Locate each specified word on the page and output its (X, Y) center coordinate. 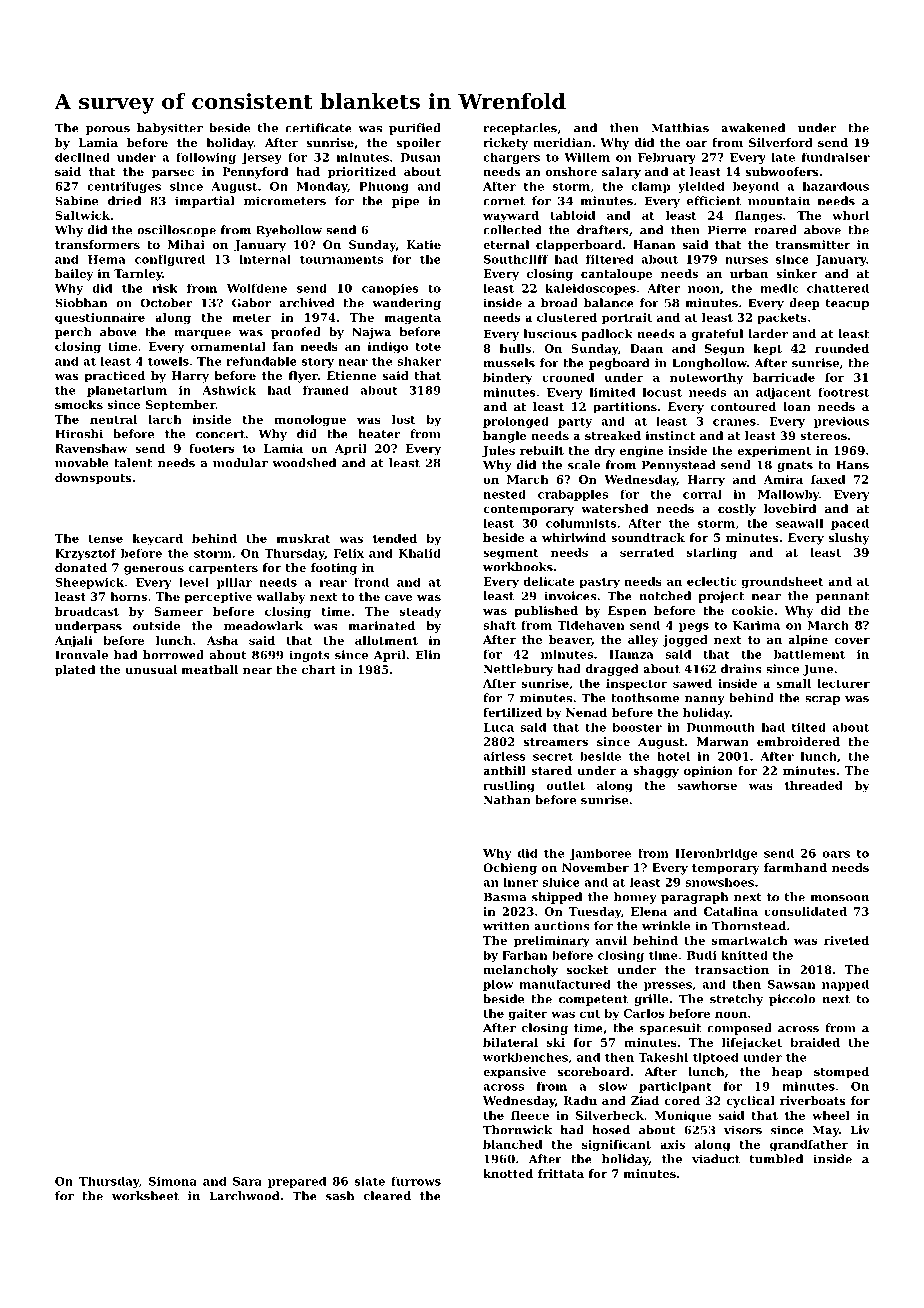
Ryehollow (289, 231)
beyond (756, 187)
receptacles (520, 129)
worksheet (145, 1196)
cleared (387, 1196)
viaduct (716, 1159)
